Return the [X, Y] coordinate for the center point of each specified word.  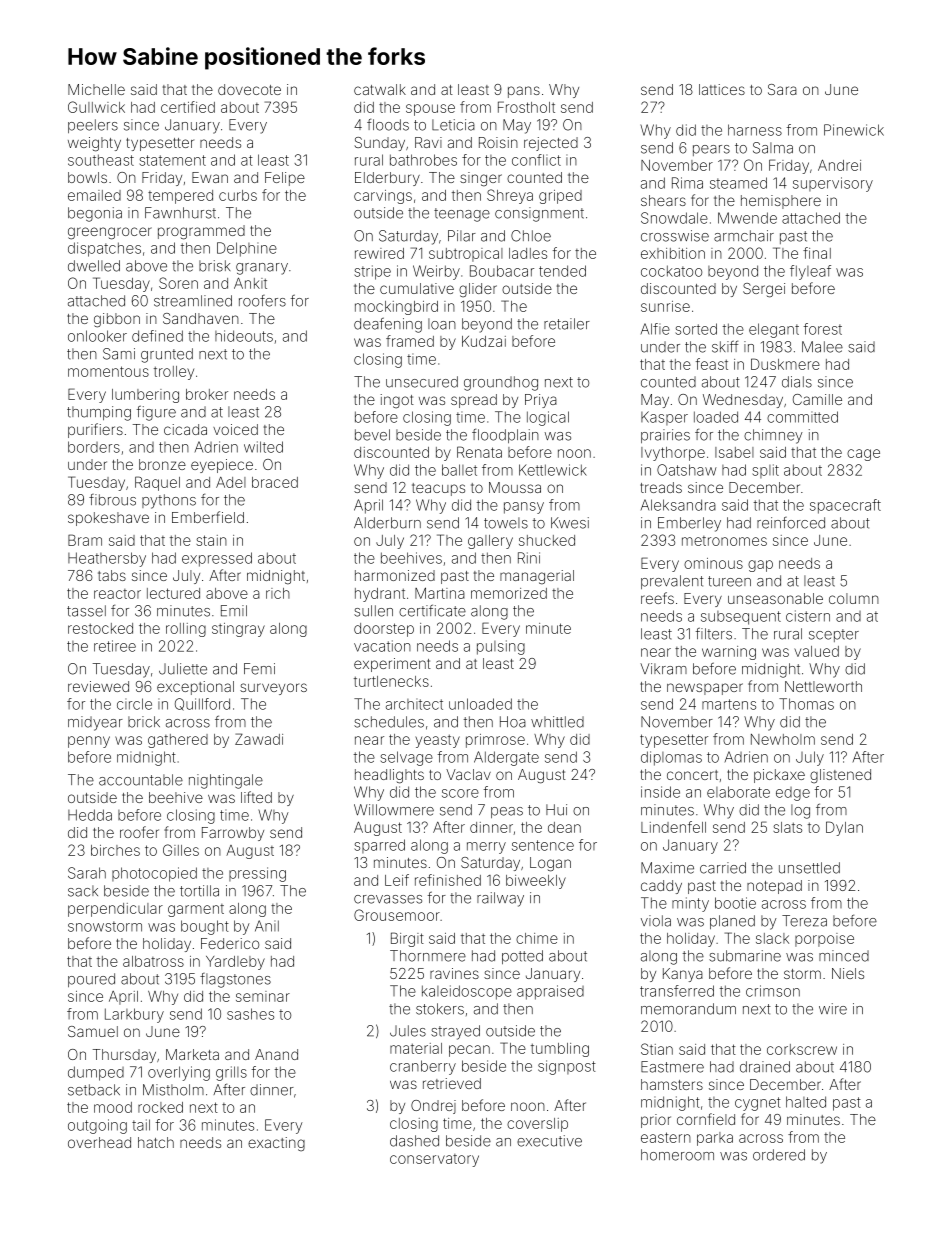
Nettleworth [823, 686]
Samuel [93, 1031]
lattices [722, 89]
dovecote [249, 89]
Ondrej [433, 1107]
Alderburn [387, 523]
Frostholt [526, 107]
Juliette [183, 669]
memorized [509, 593]
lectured [173, 593]
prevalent [672, 582]
